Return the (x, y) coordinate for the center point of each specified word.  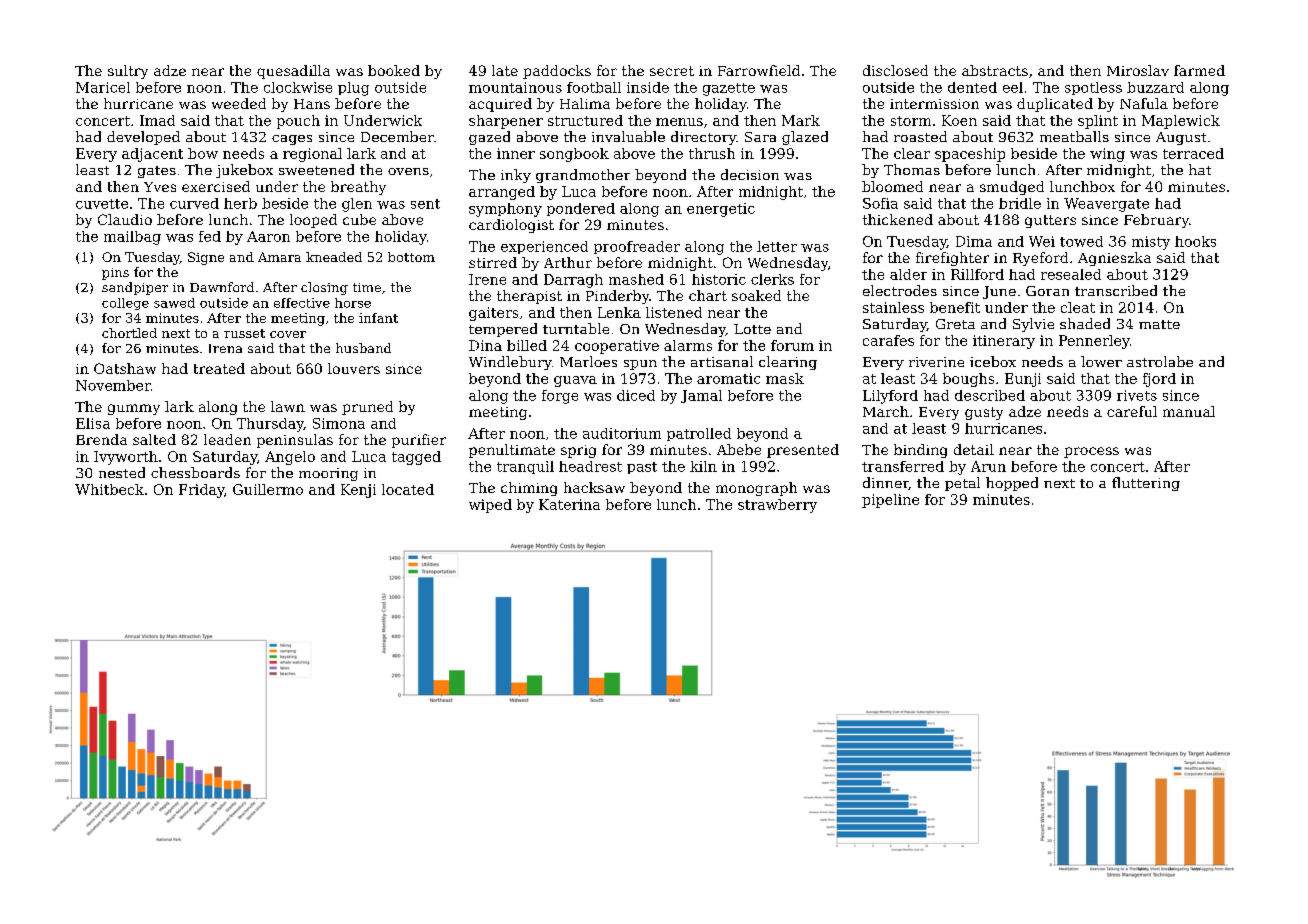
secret (672, 71)
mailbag (132, 238)
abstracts (995, 70)
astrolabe (1160, 361)
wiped (490, 506)
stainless (893, 307)
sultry (128, 72)
